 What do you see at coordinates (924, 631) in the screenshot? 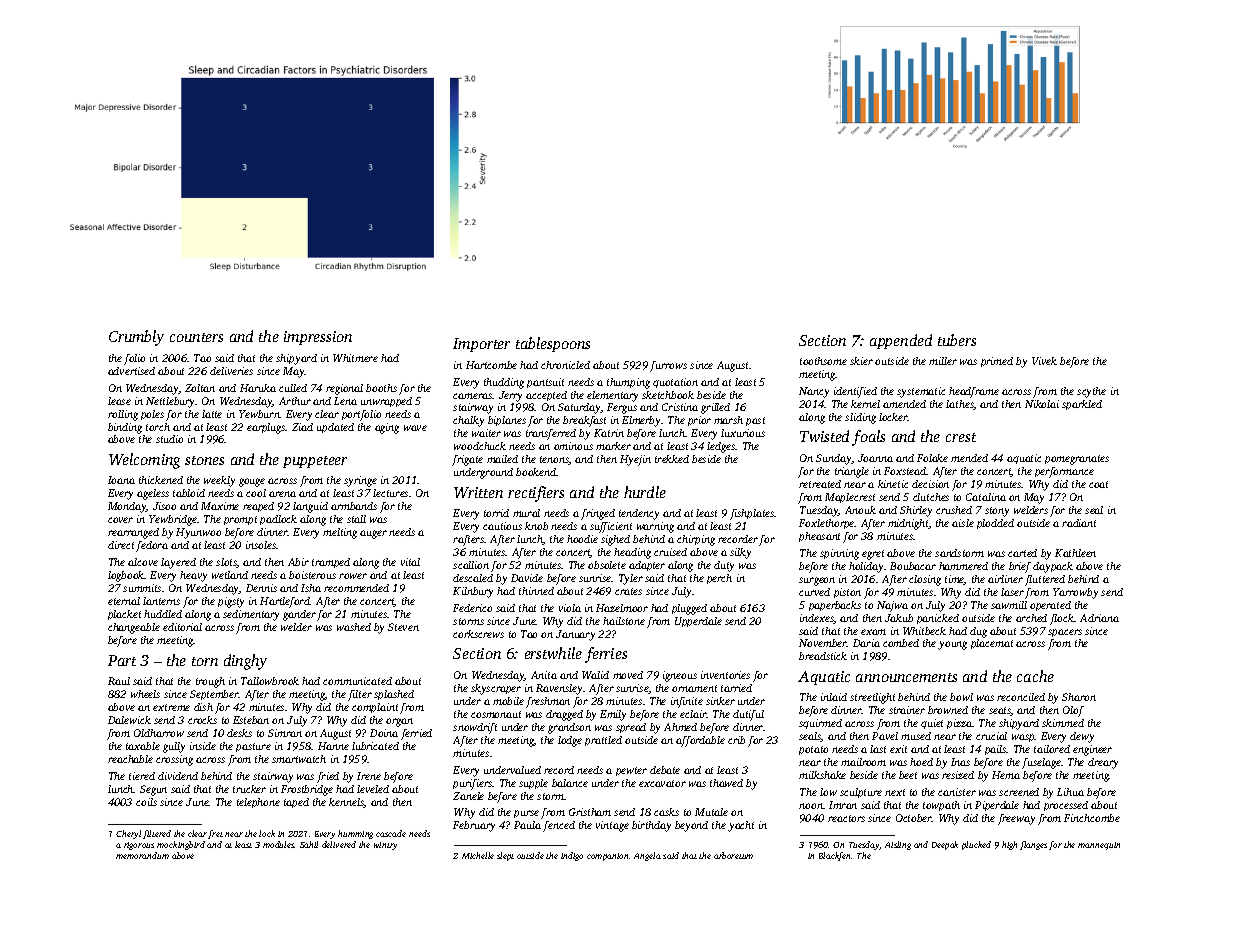
I see `Whitbeck` at bounding box center [924, 631].
